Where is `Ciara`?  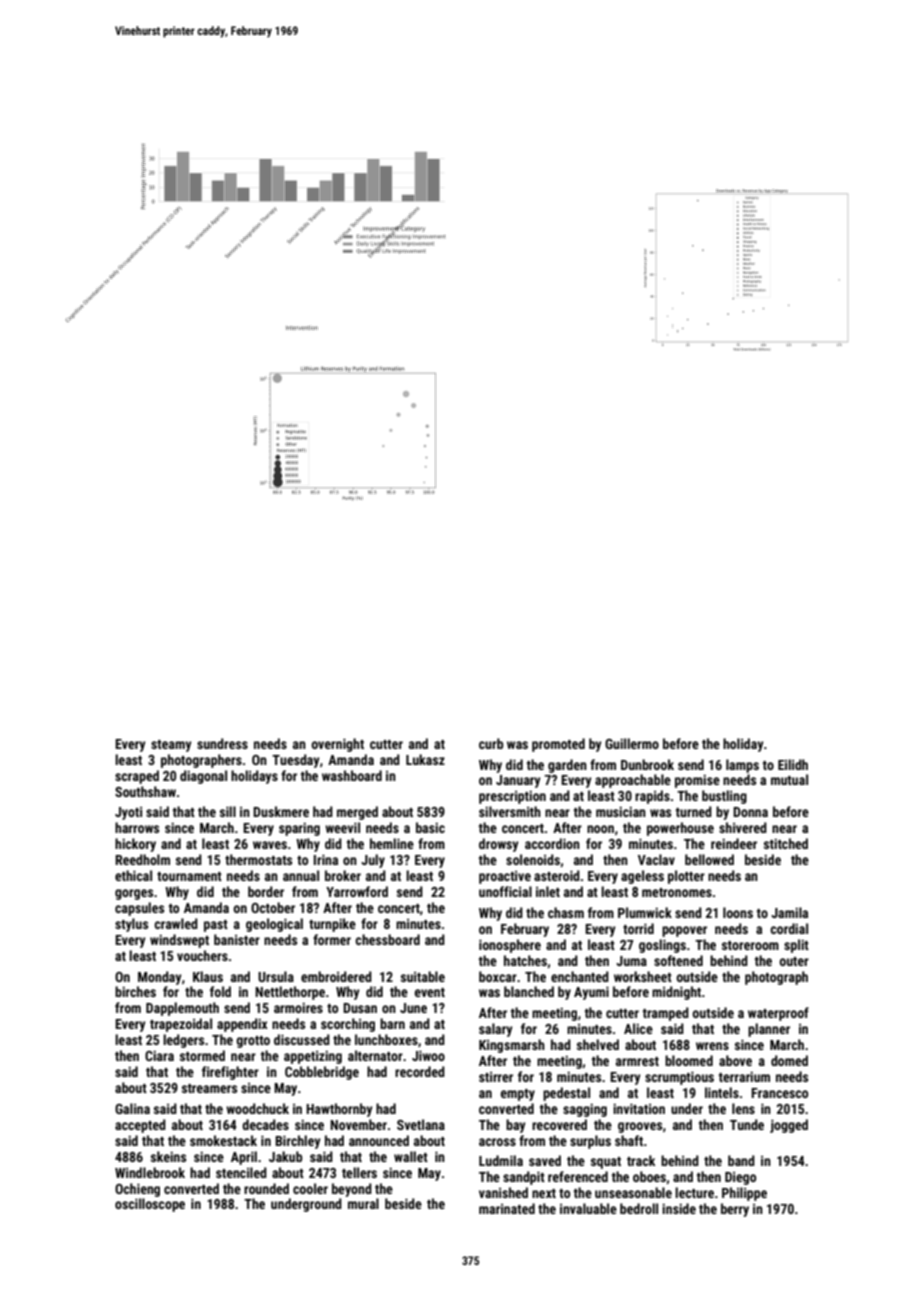
Ciara is located at coordinates (159, 1055).
